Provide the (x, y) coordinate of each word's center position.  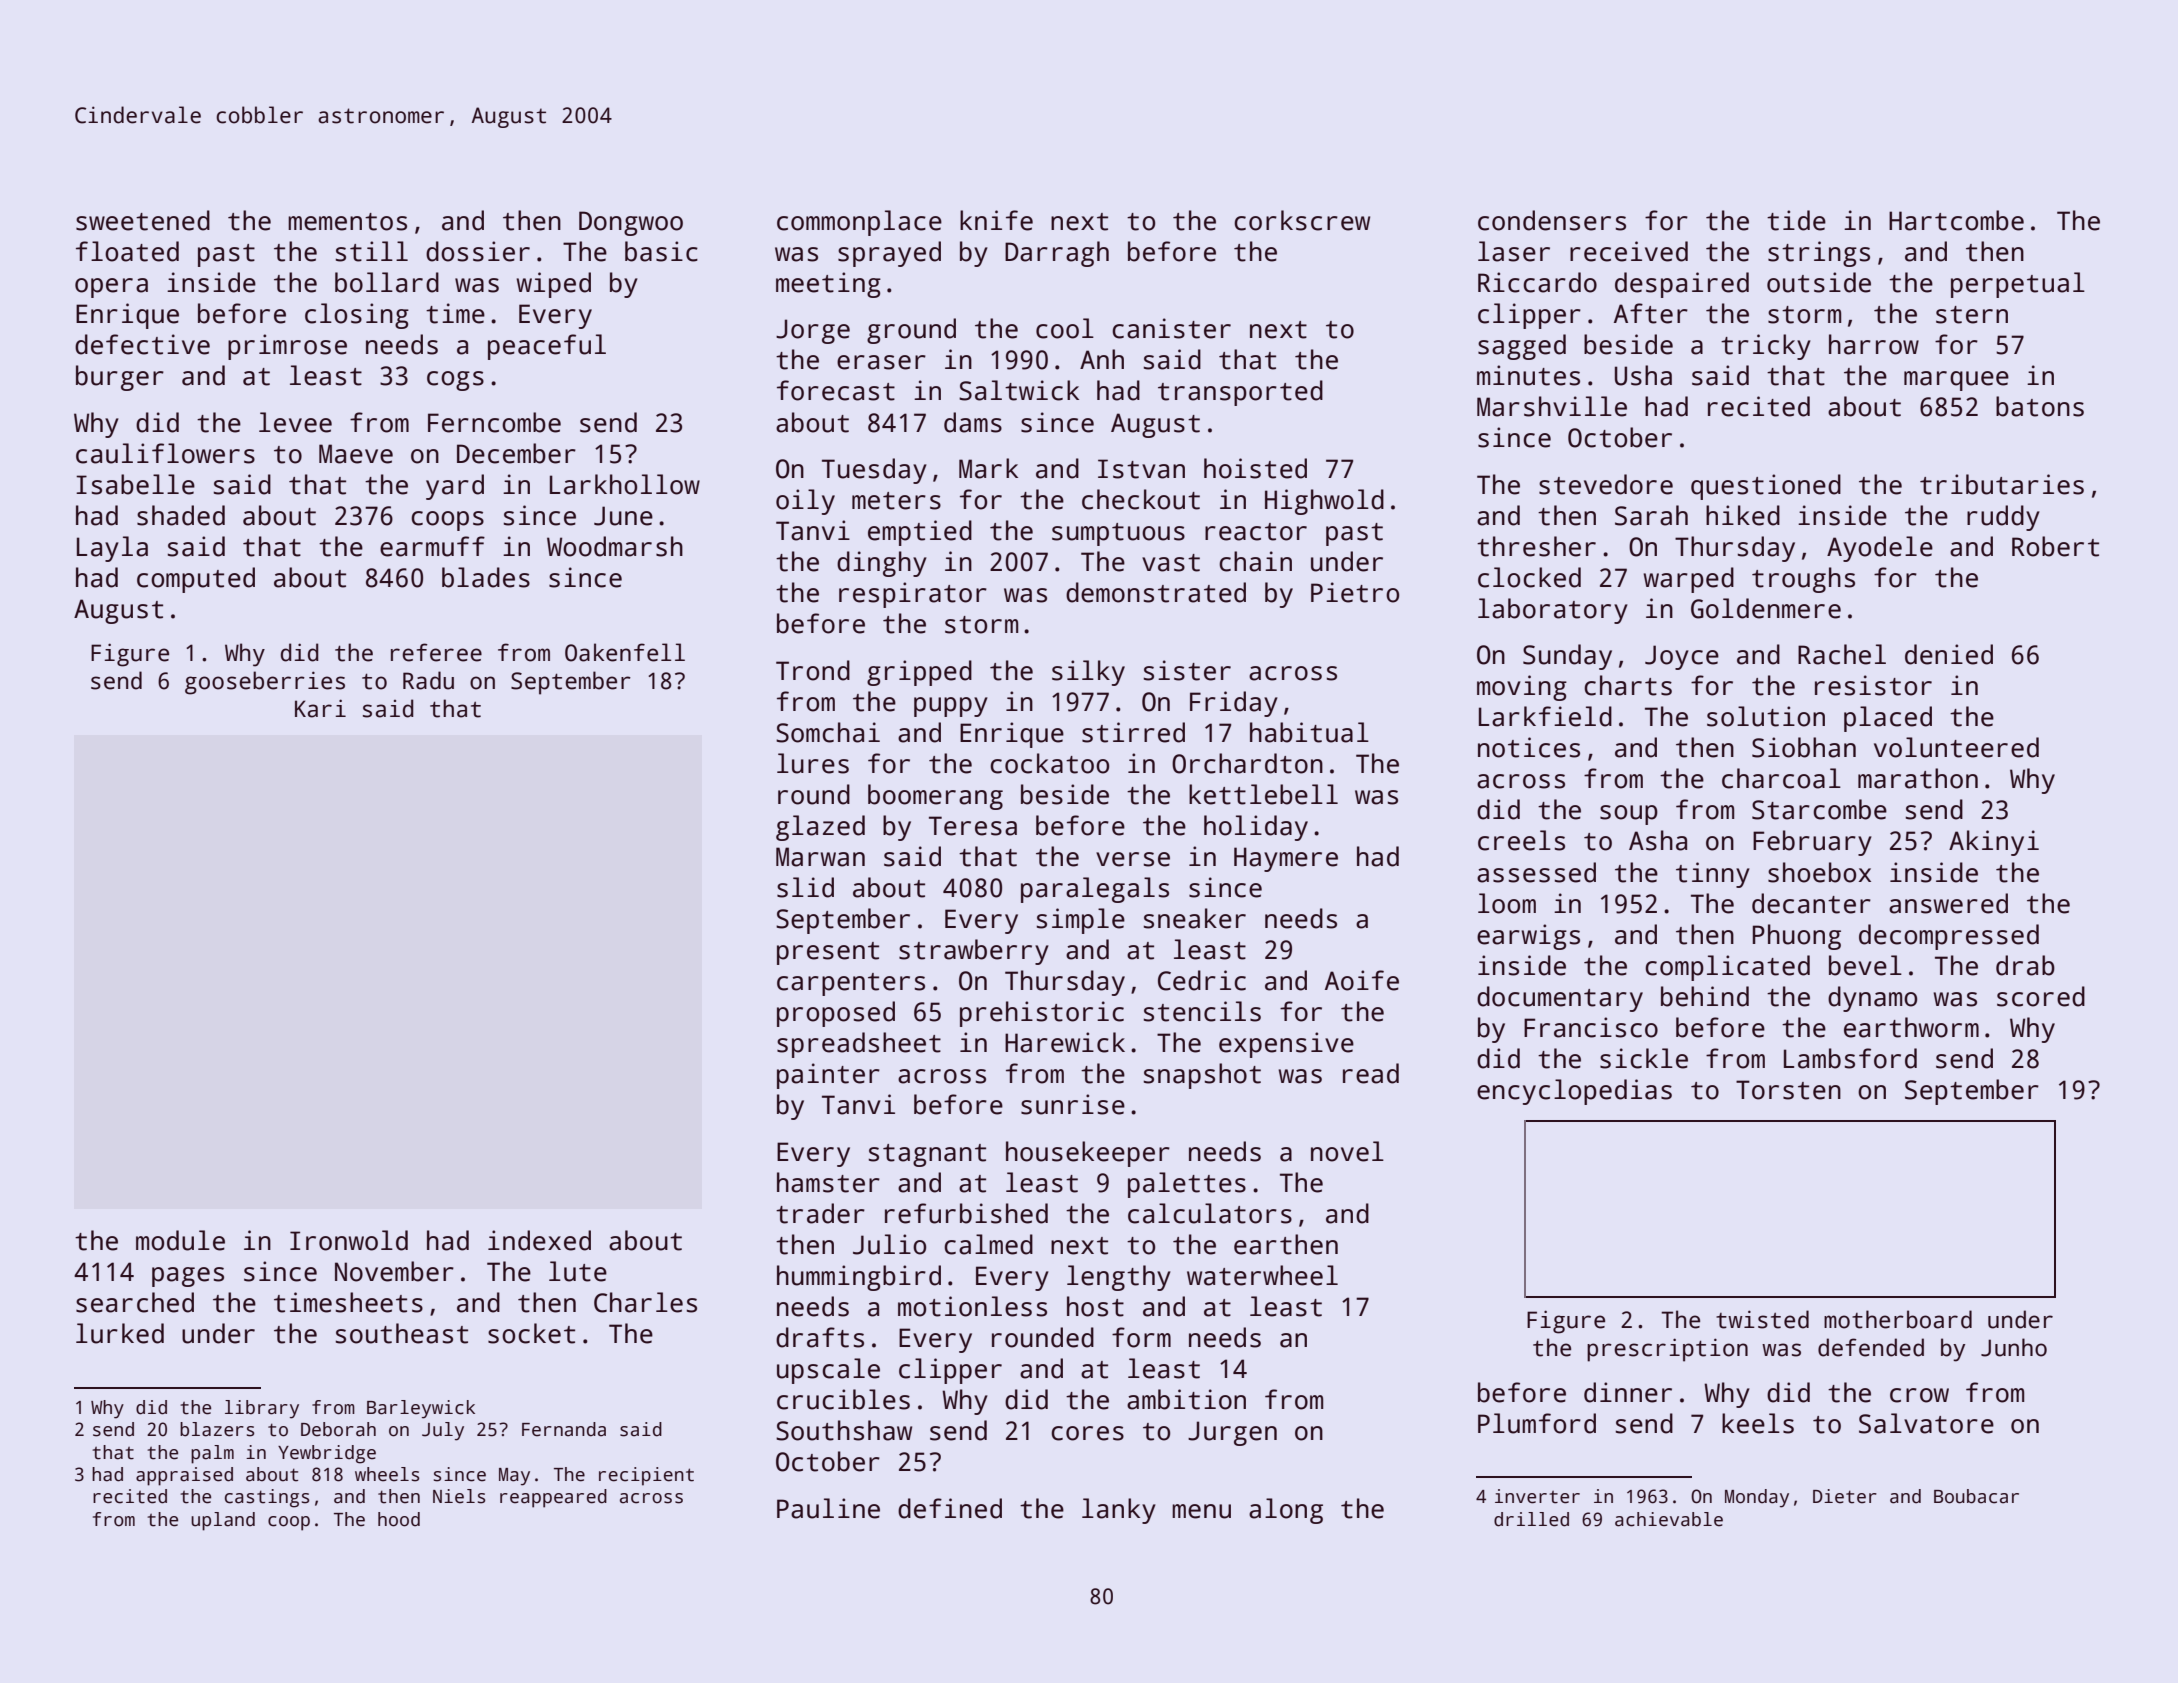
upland (223, 1521)
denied (1949, 654)
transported (1240, 393)
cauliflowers (165, 453)
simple (1081, 921)
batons (2040, 406)
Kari (320, 708)
